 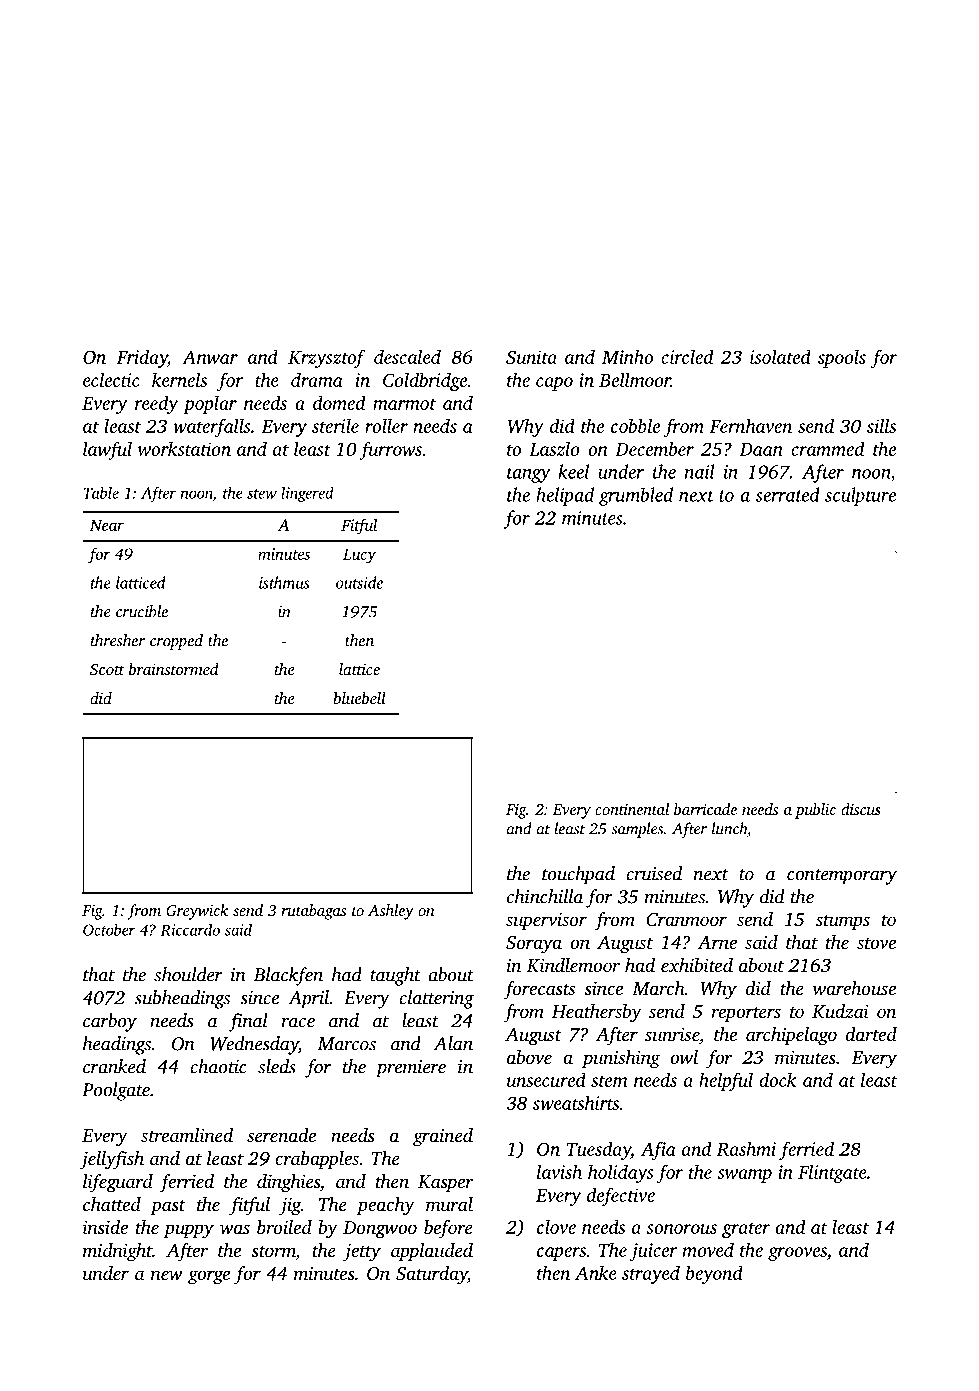 What do you see at coordinates (636, 496) in the image?
I see `grumbled` at bounding box center [636, 496].
